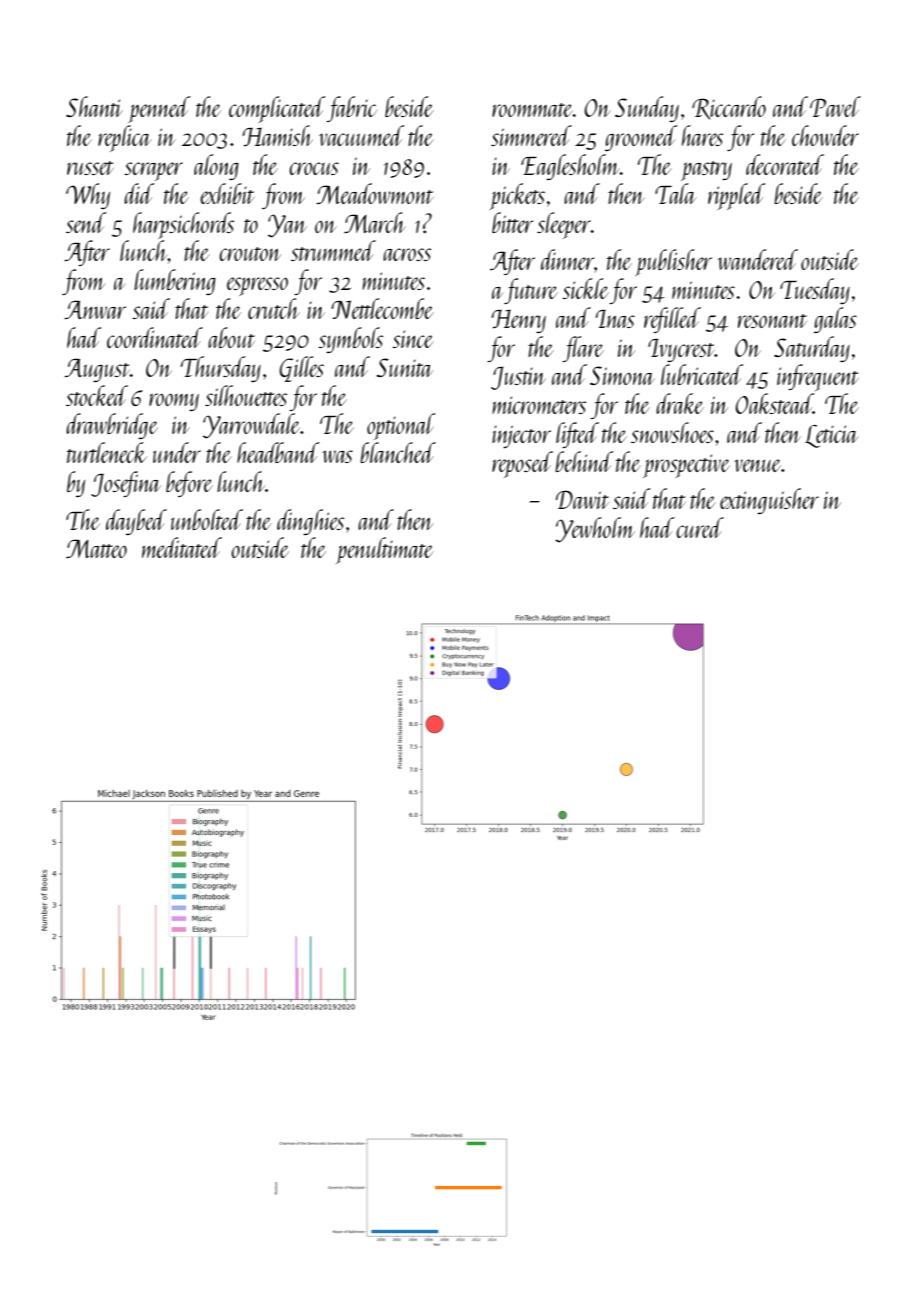 The image size is (924, 1311). Describe the element at coordinates (94, 106) in the screenshot. I see `Shanti` at that location.
